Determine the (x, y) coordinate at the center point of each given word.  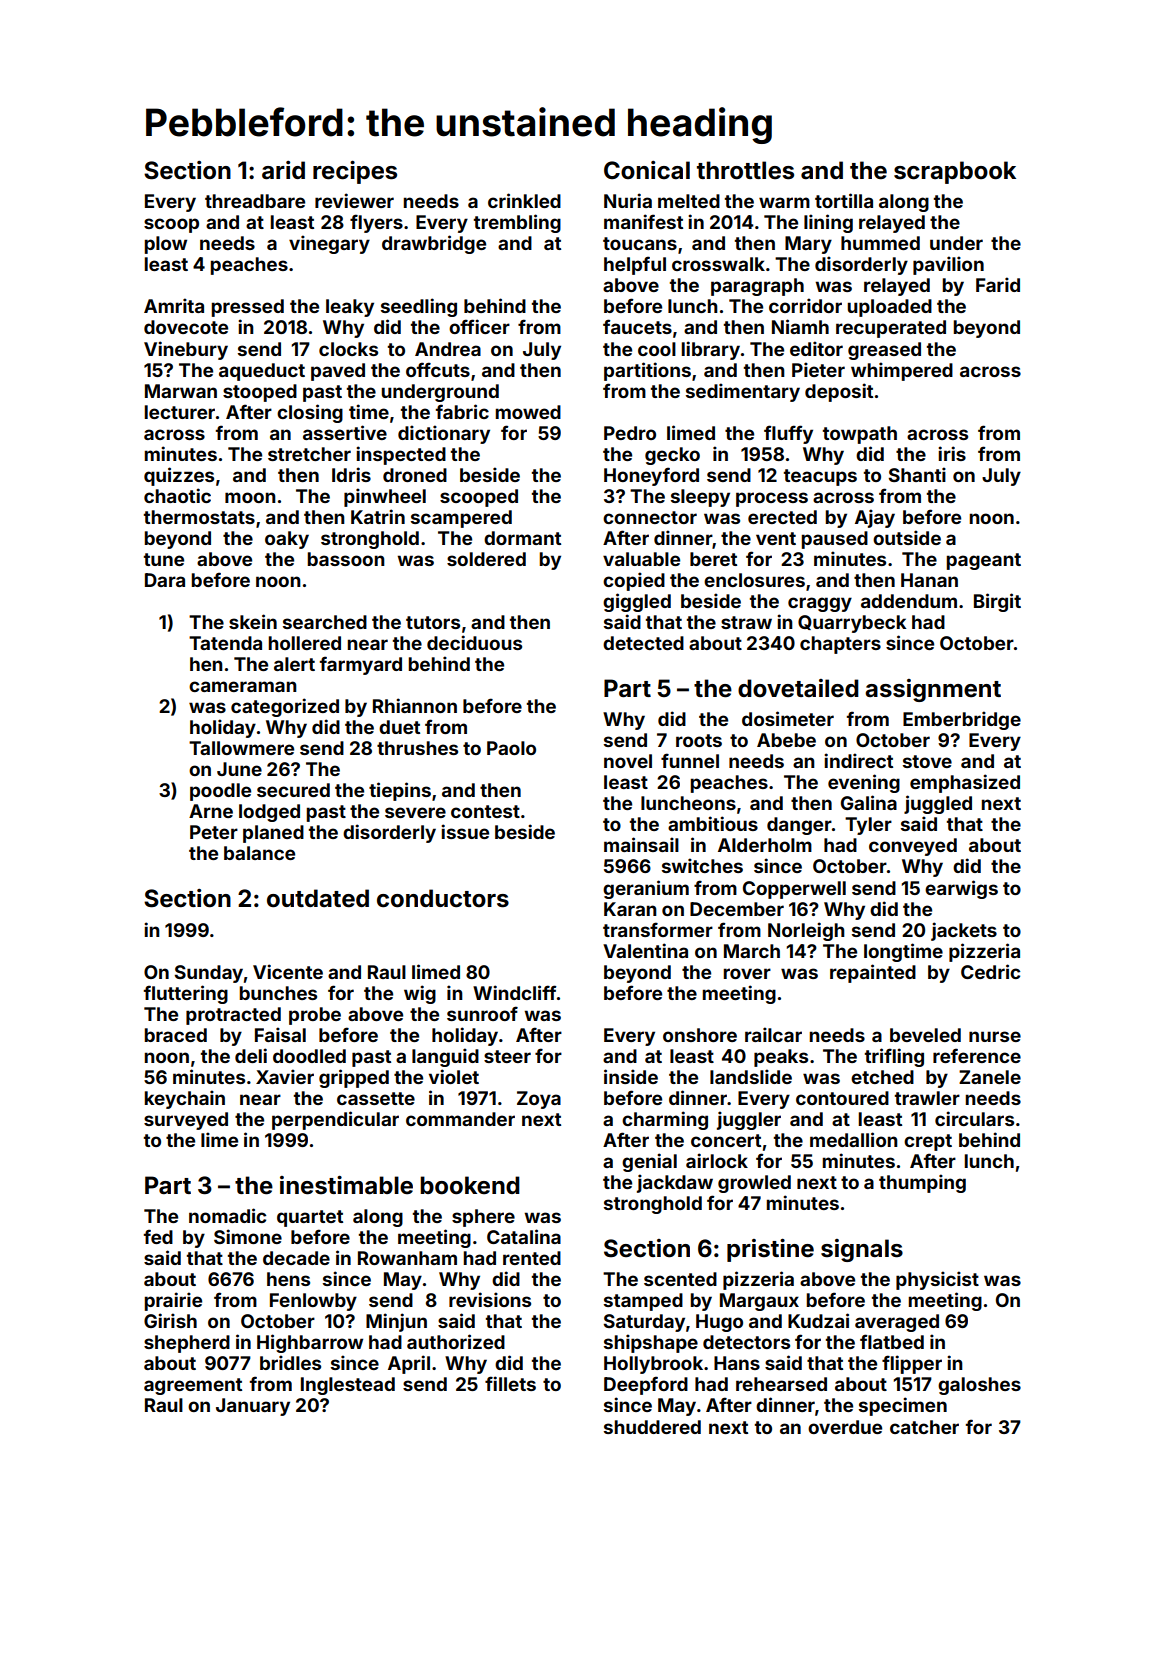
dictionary (444, 434)
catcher (924, 1427)
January (253, 1407)
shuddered (652, 1427)
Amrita (174, 305)
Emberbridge (962, 720)
